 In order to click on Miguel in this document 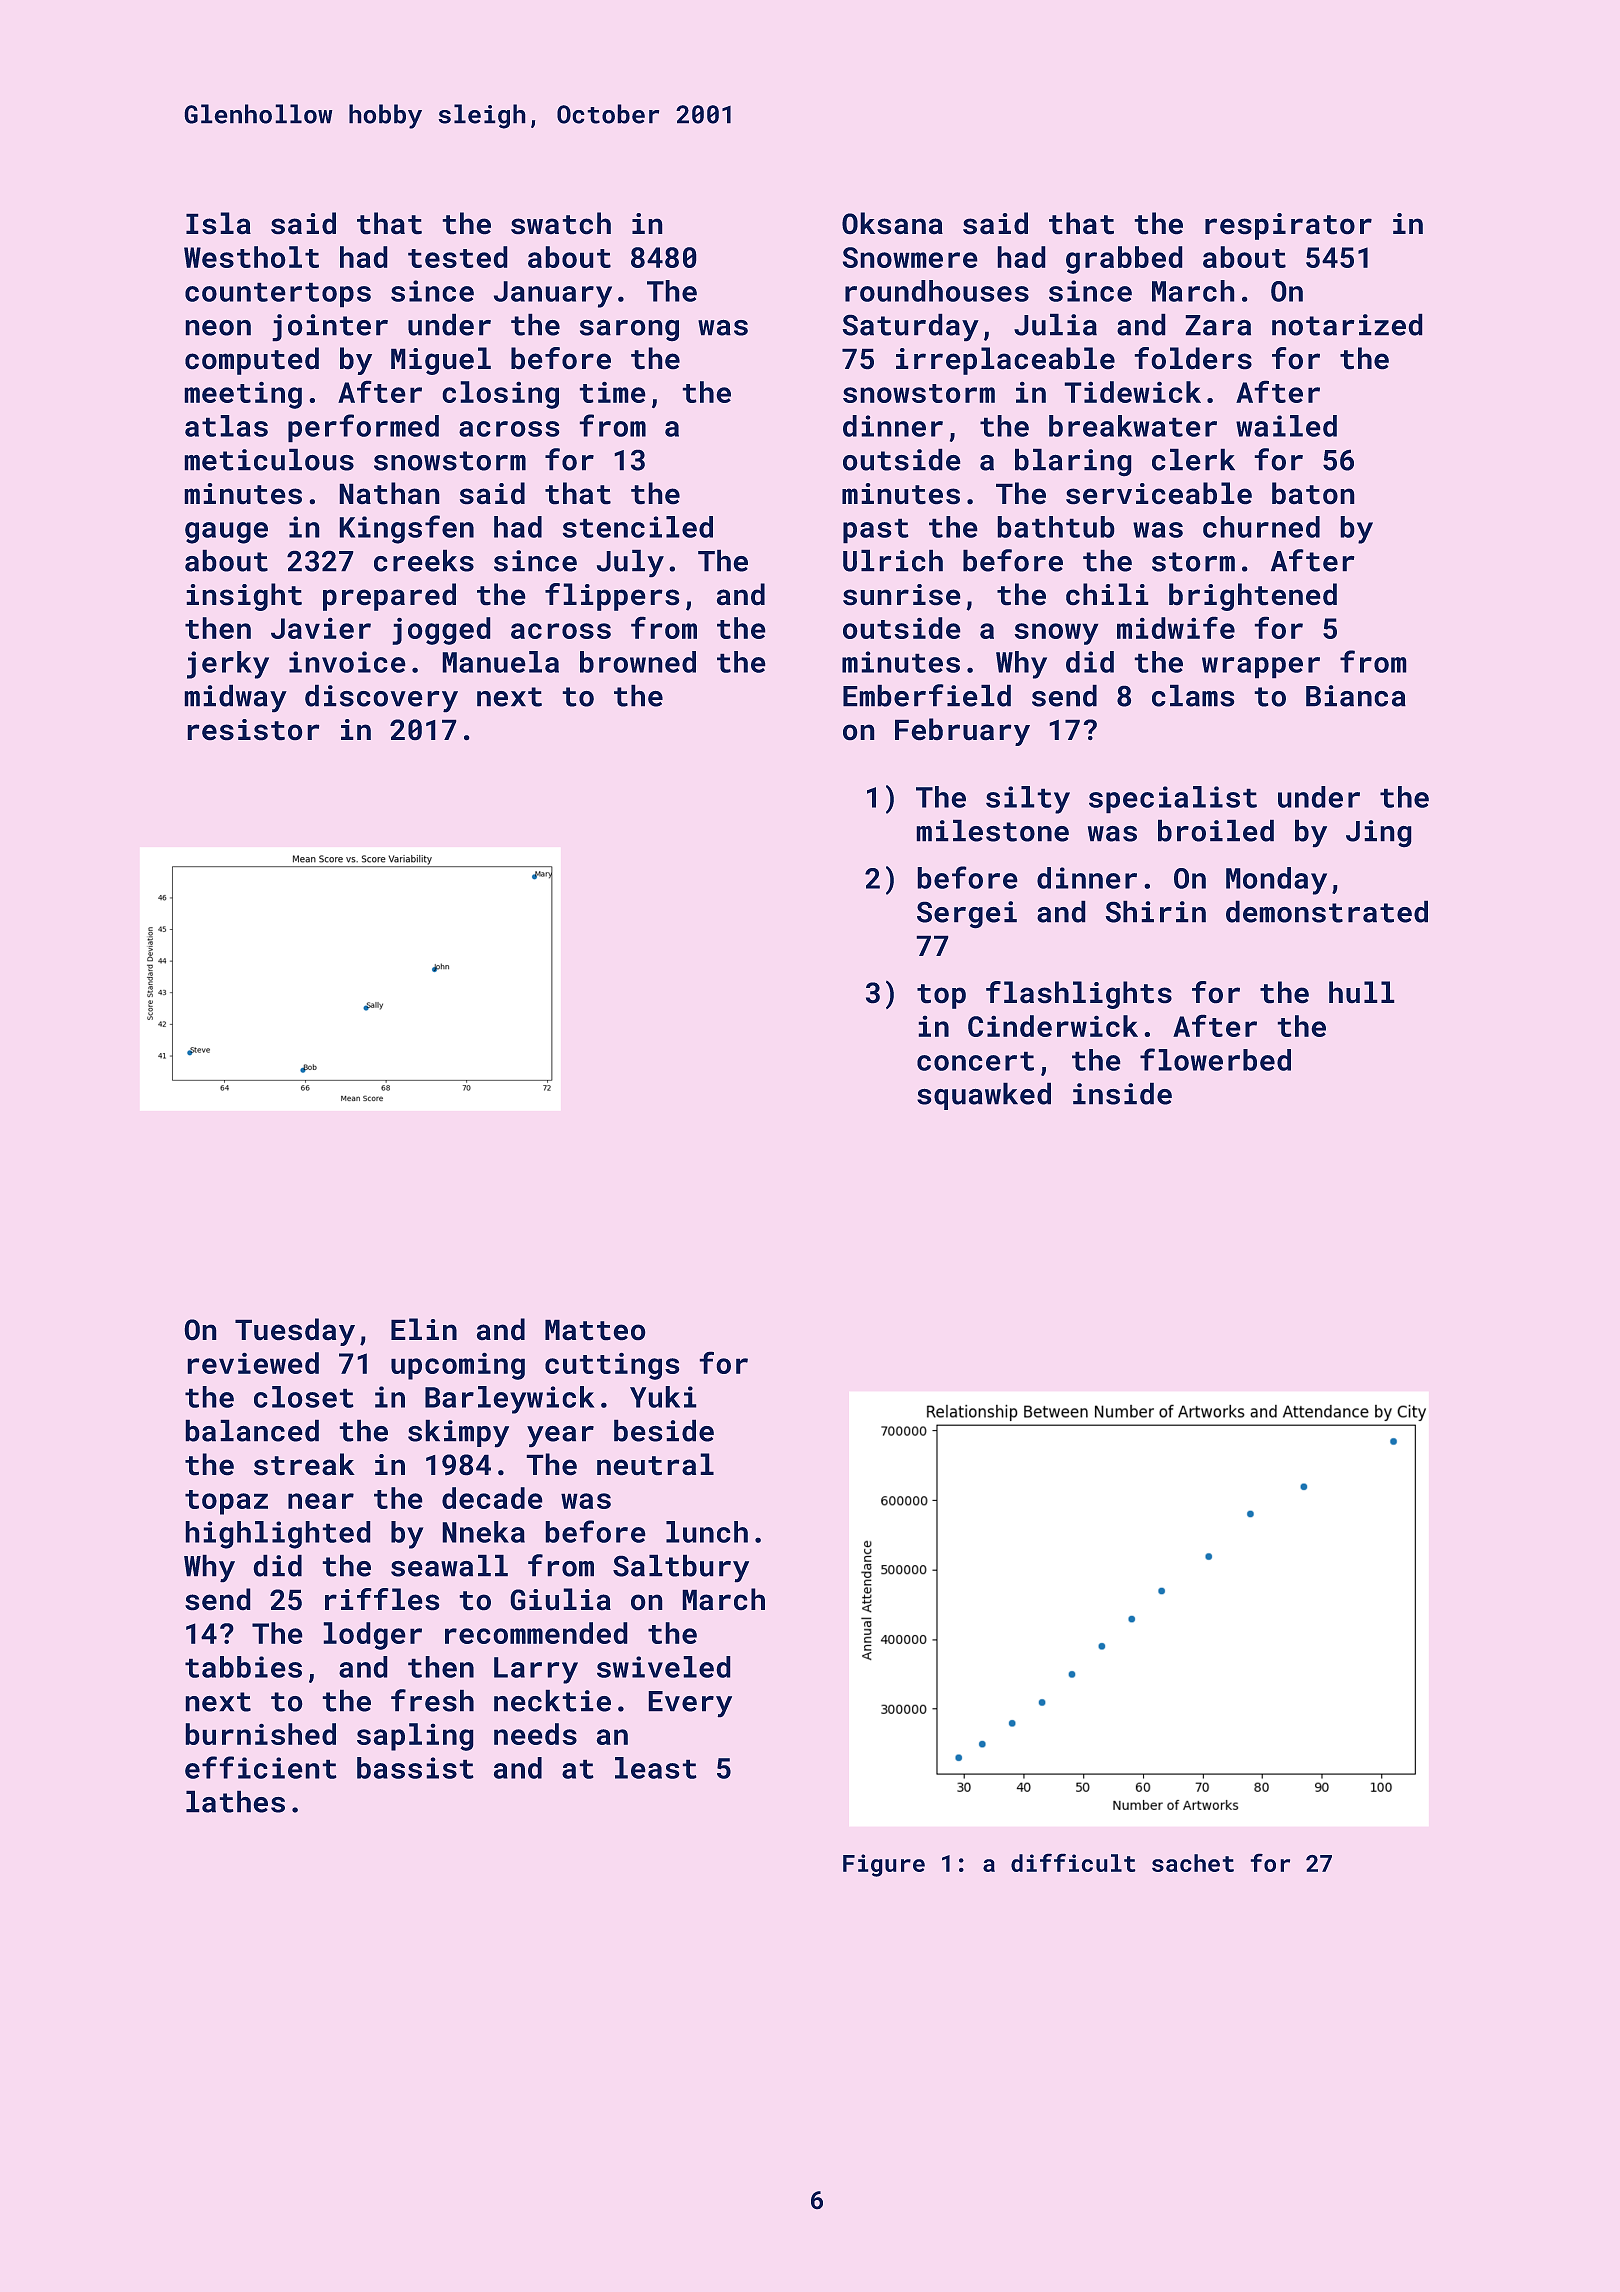, I will do `click(441, 361)`.
